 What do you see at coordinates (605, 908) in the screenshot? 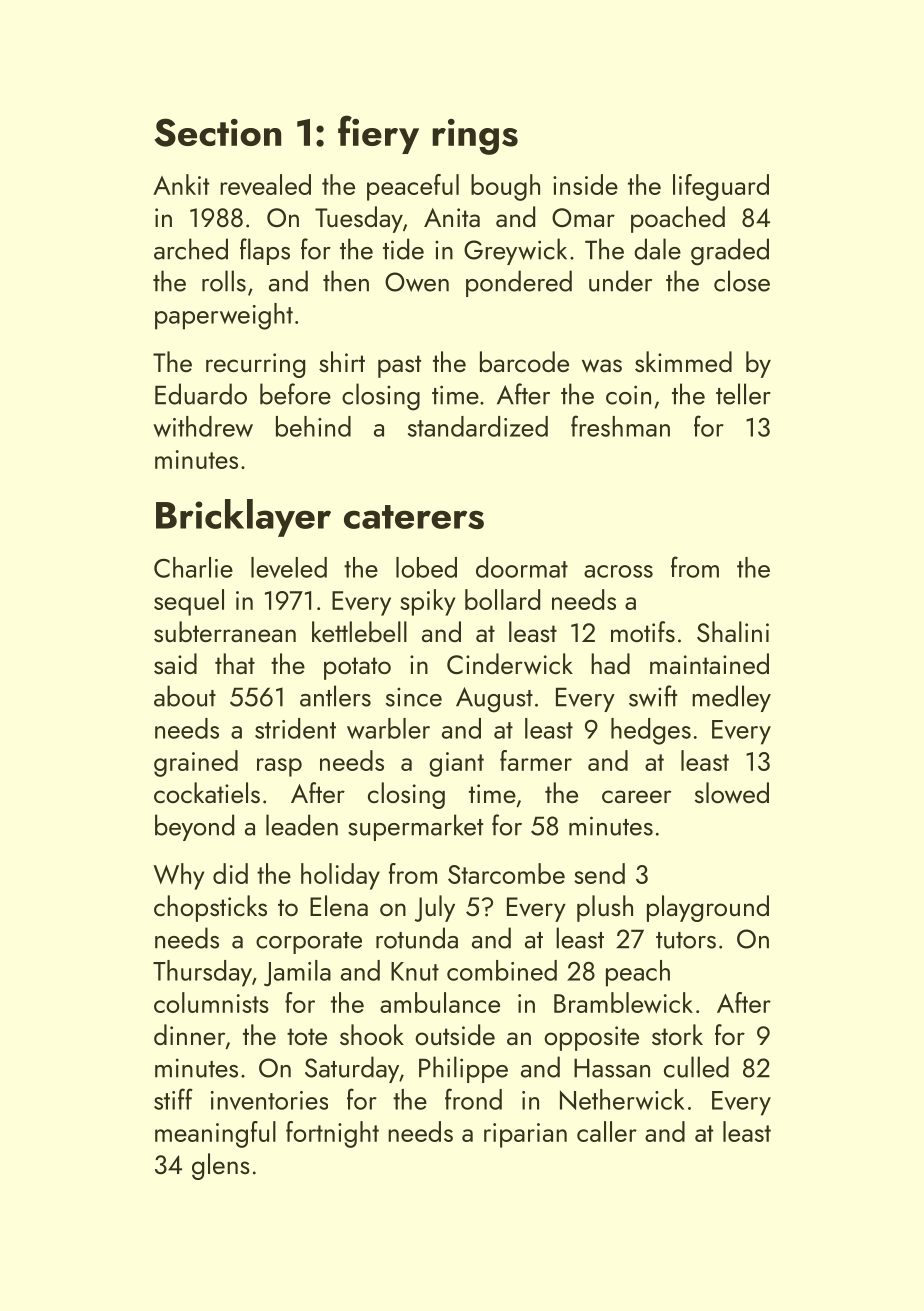
I see `plush` at bounding box center [605, 908].
